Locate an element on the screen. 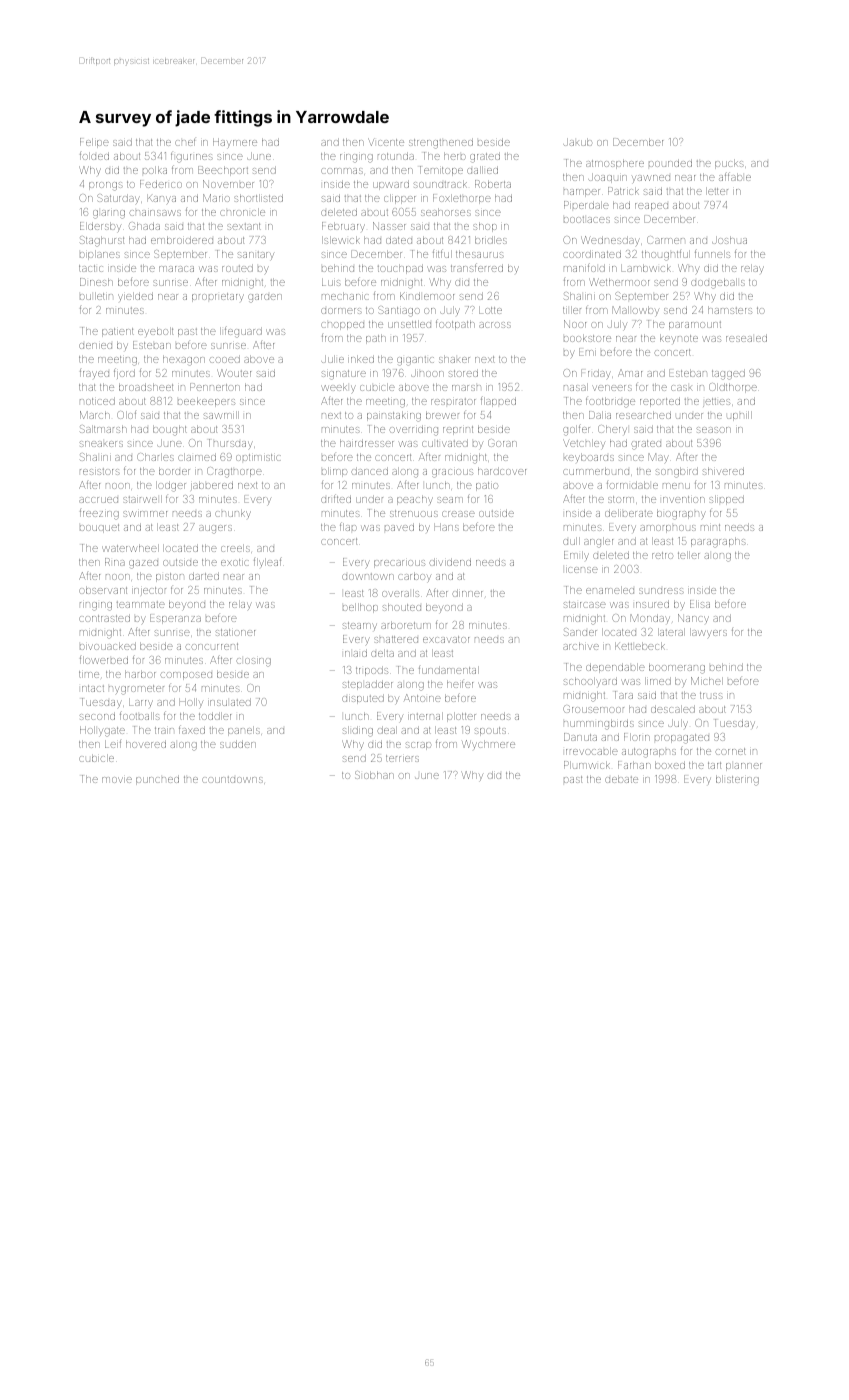 This screenshot has width=849, height=1400. debate is located at coordinates (621, 779).
